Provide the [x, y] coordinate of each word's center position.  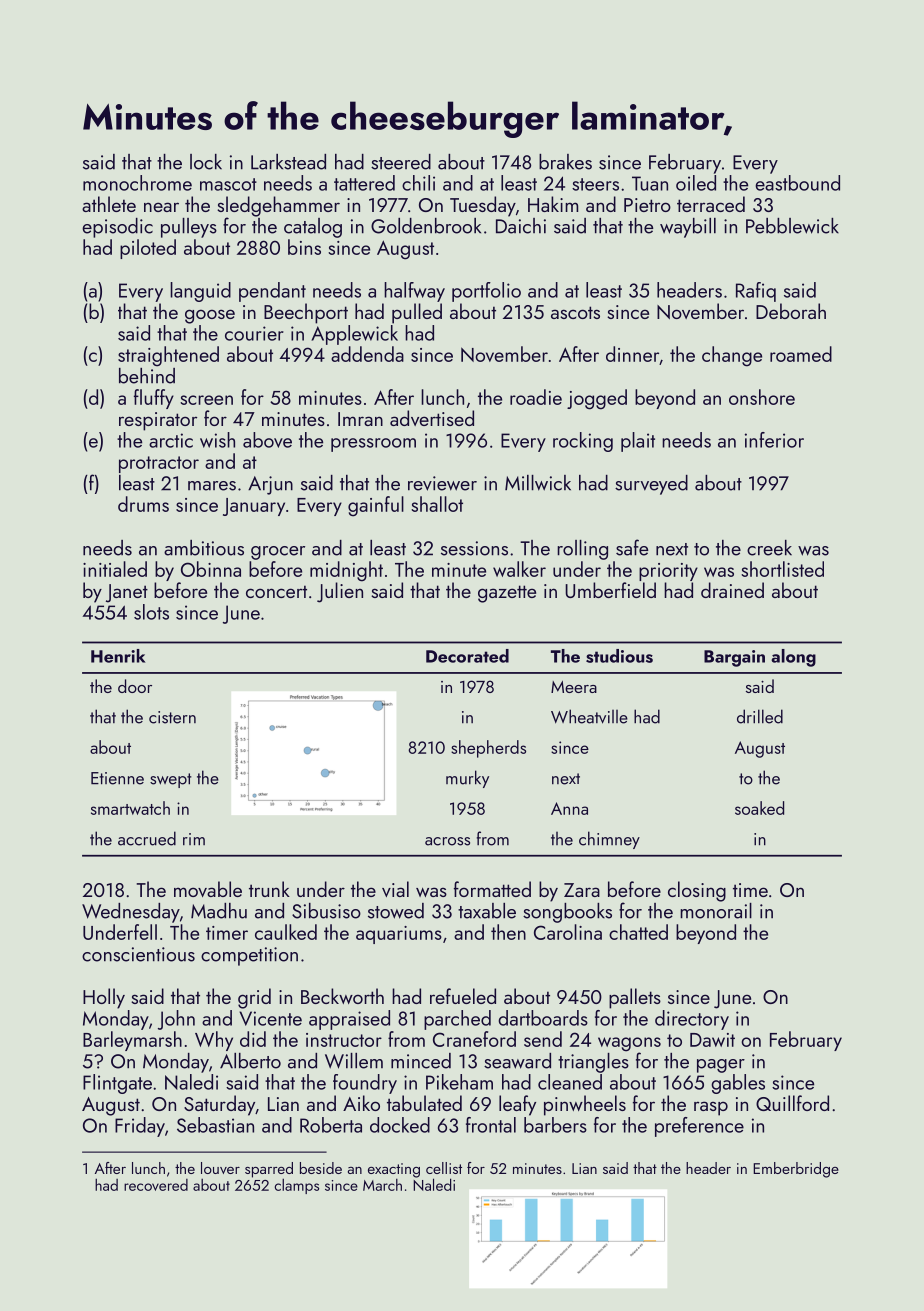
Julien [340, 592]
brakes [565, 162]
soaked [759, 808]
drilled [760, 716]
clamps [297, 1186]
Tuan [650, 183]
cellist [444, 1168]
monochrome [137, 183]
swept [171, 780]
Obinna [211, 569]
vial [395, 889]
